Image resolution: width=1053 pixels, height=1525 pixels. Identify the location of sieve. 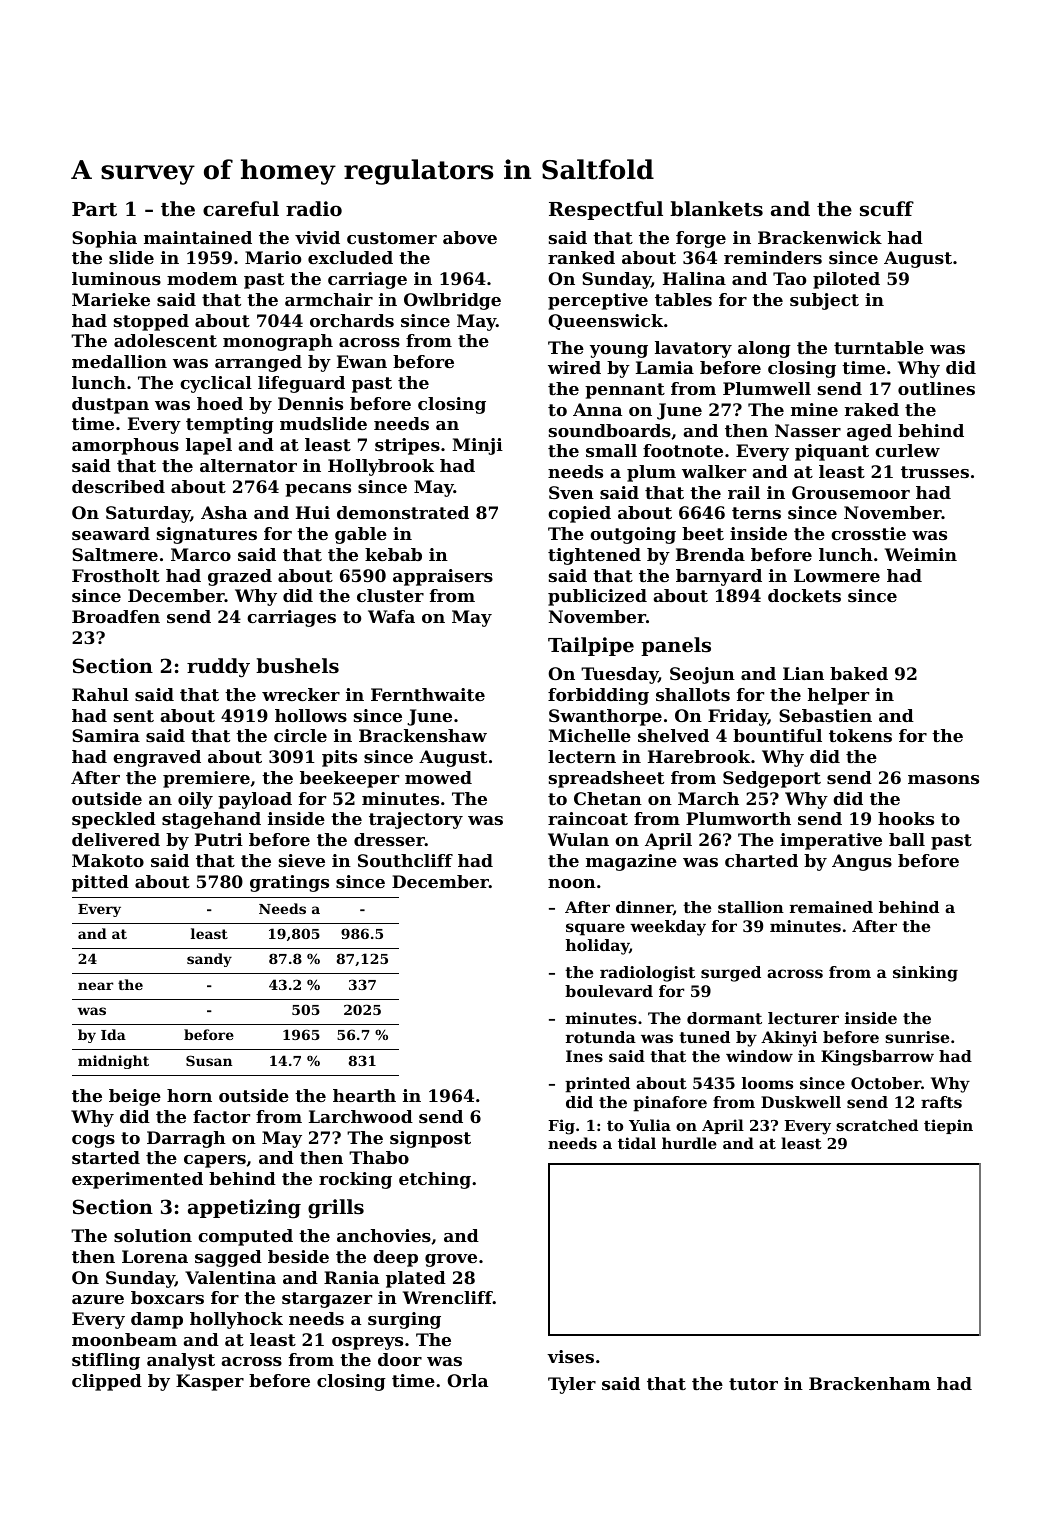
(302, 860).
